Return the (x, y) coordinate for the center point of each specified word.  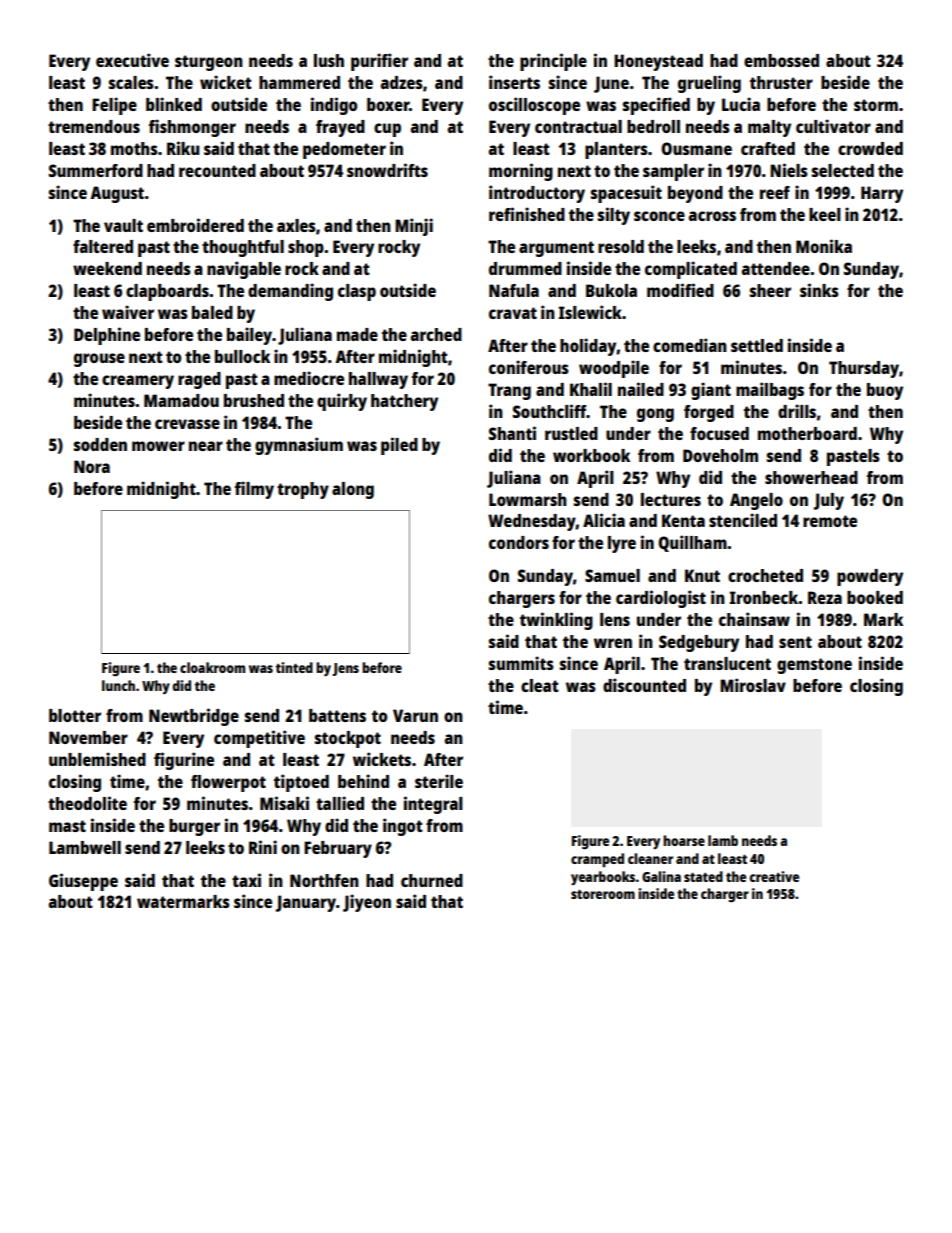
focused (719, 433)
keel (825, 214)
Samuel (612, 575)
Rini (263, 847)
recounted (217, 170)
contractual (578, 126)
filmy (254, 490)
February (338, 849)
